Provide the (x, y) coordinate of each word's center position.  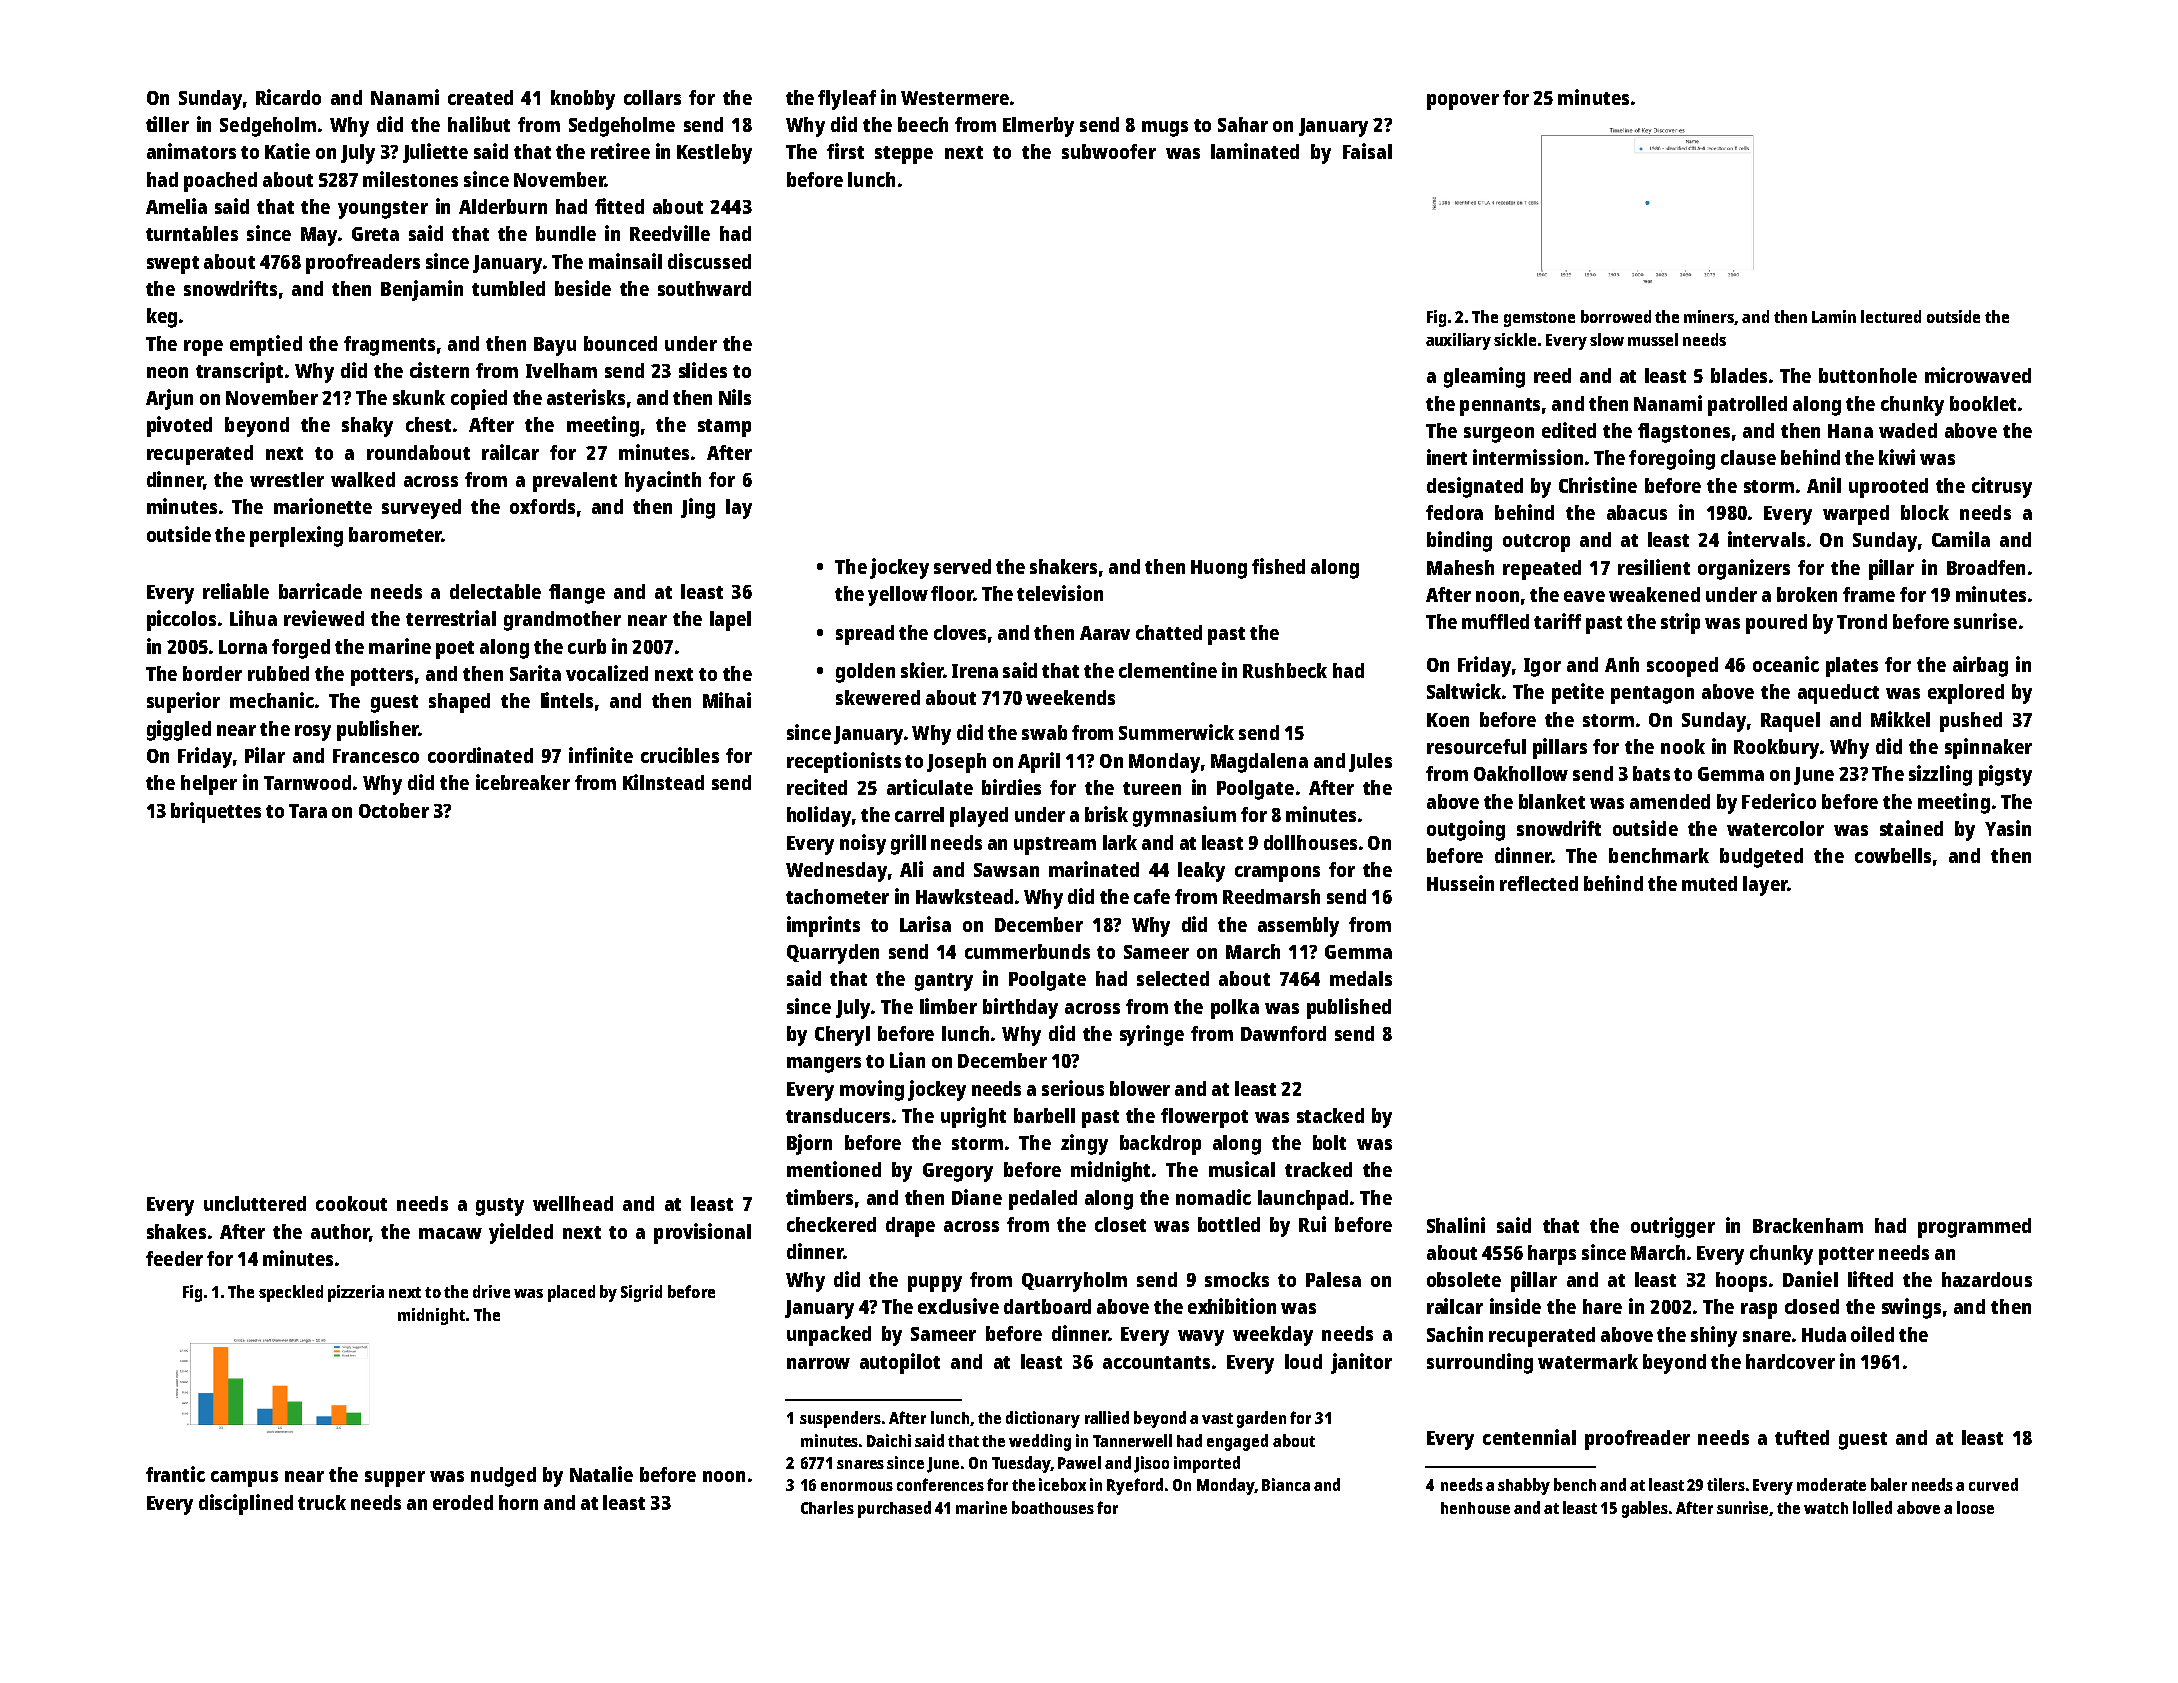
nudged (503, 1477)
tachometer (837, 896)
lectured (1891, 316)
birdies (1011, 787)
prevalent (575, 482)
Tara (308, 811)
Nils (735, 397)
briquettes (216, 812)
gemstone (1539, 319)
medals (1361, 978)
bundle (566, 233)
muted (1709, 883)
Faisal (1367, 151)
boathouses (1053, 1507)
